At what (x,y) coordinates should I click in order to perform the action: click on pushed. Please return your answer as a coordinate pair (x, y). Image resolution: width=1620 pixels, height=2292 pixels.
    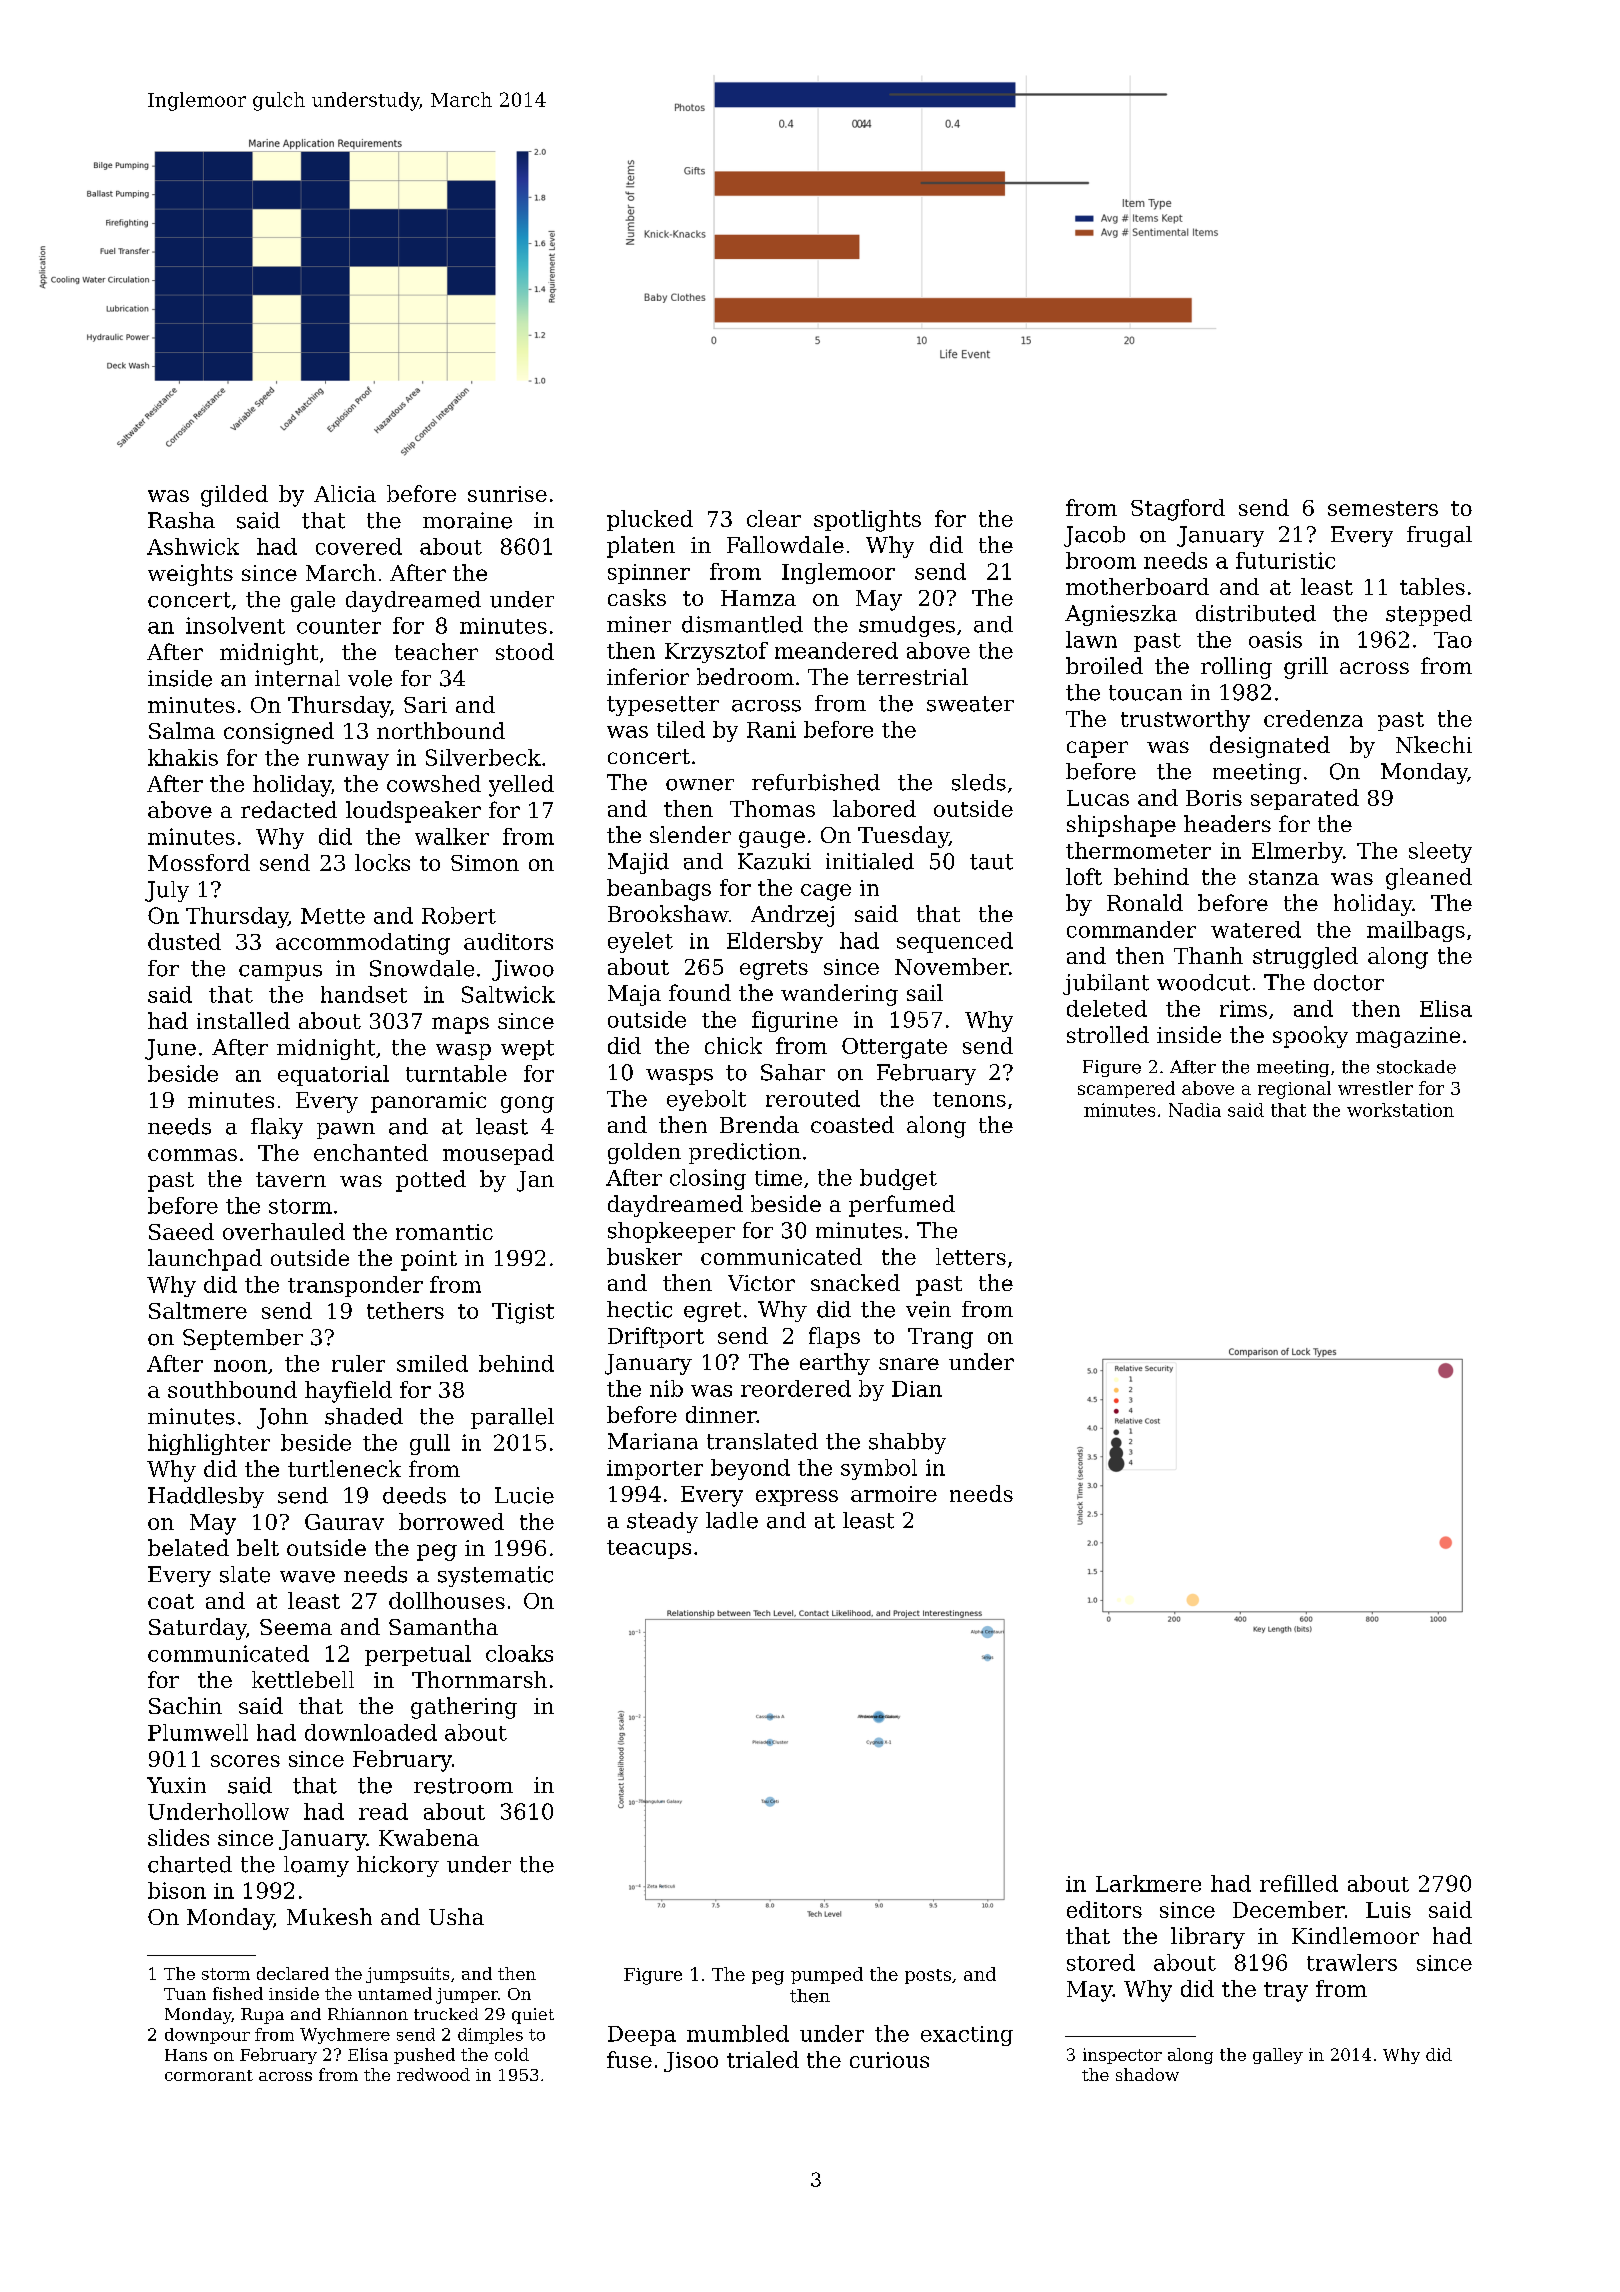
    Looking at the image, I should click on (424, 2056).
